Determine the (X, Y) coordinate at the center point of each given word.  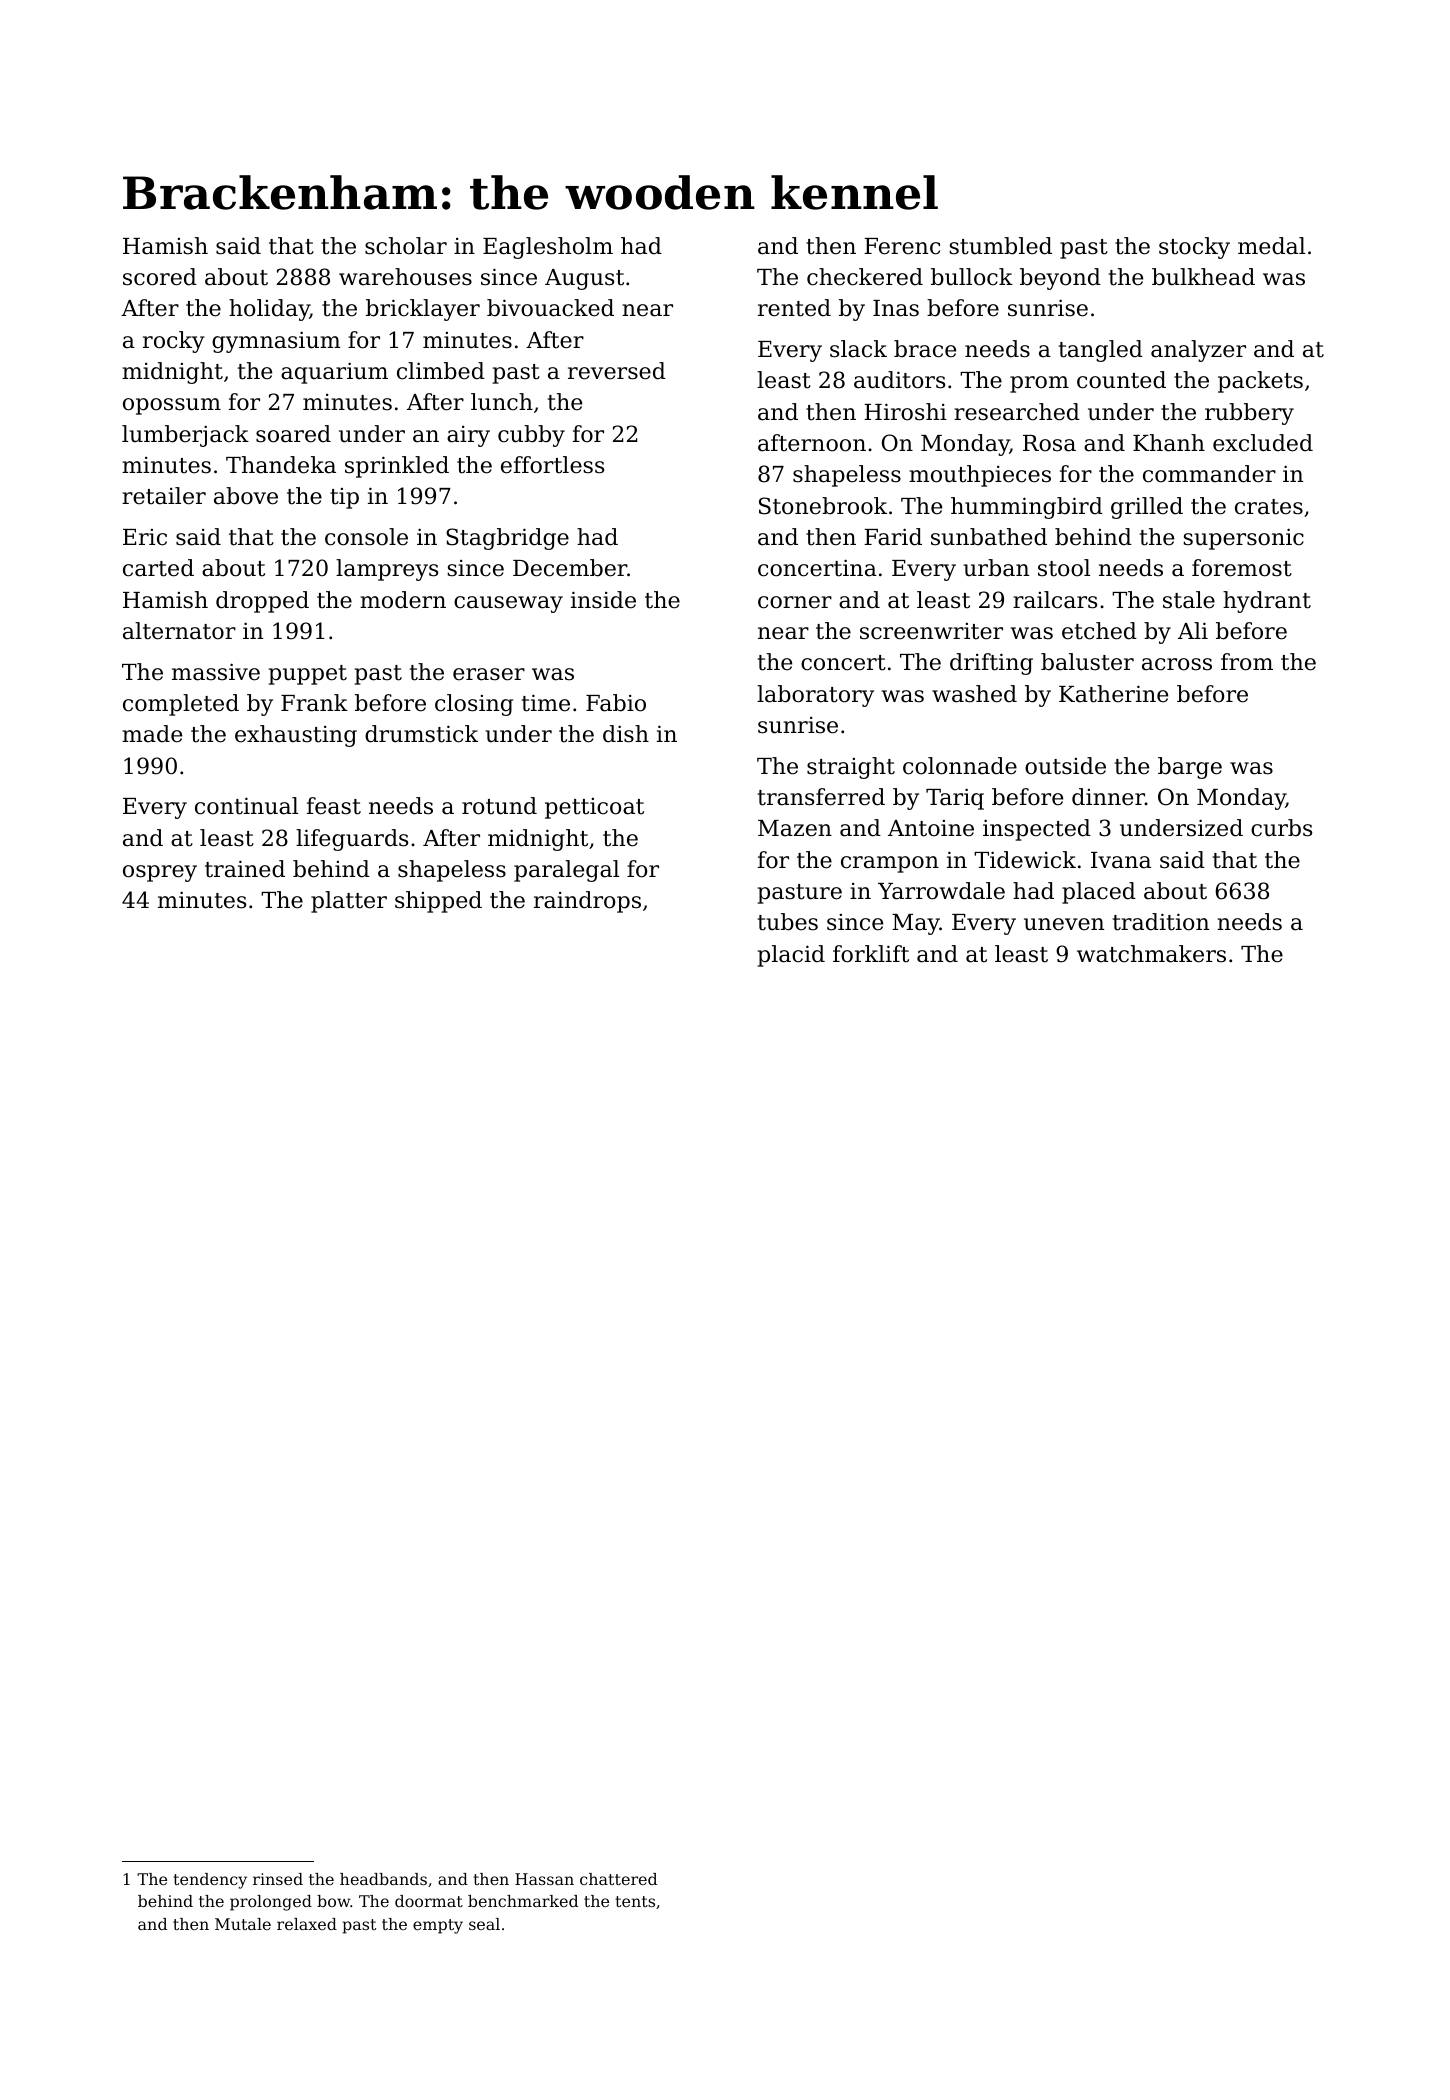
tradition (1161, 922)
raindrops (587, 902)
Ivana (1121, 860)
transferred (821, 797)
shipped (438, 902)
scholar (406, 246)
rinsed (278, 1879)
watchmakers (1151, 954)
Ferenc (902, 246)
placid (791, 956)
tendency (210, 1881)
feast (334, 806)
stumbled (1000, 246)
